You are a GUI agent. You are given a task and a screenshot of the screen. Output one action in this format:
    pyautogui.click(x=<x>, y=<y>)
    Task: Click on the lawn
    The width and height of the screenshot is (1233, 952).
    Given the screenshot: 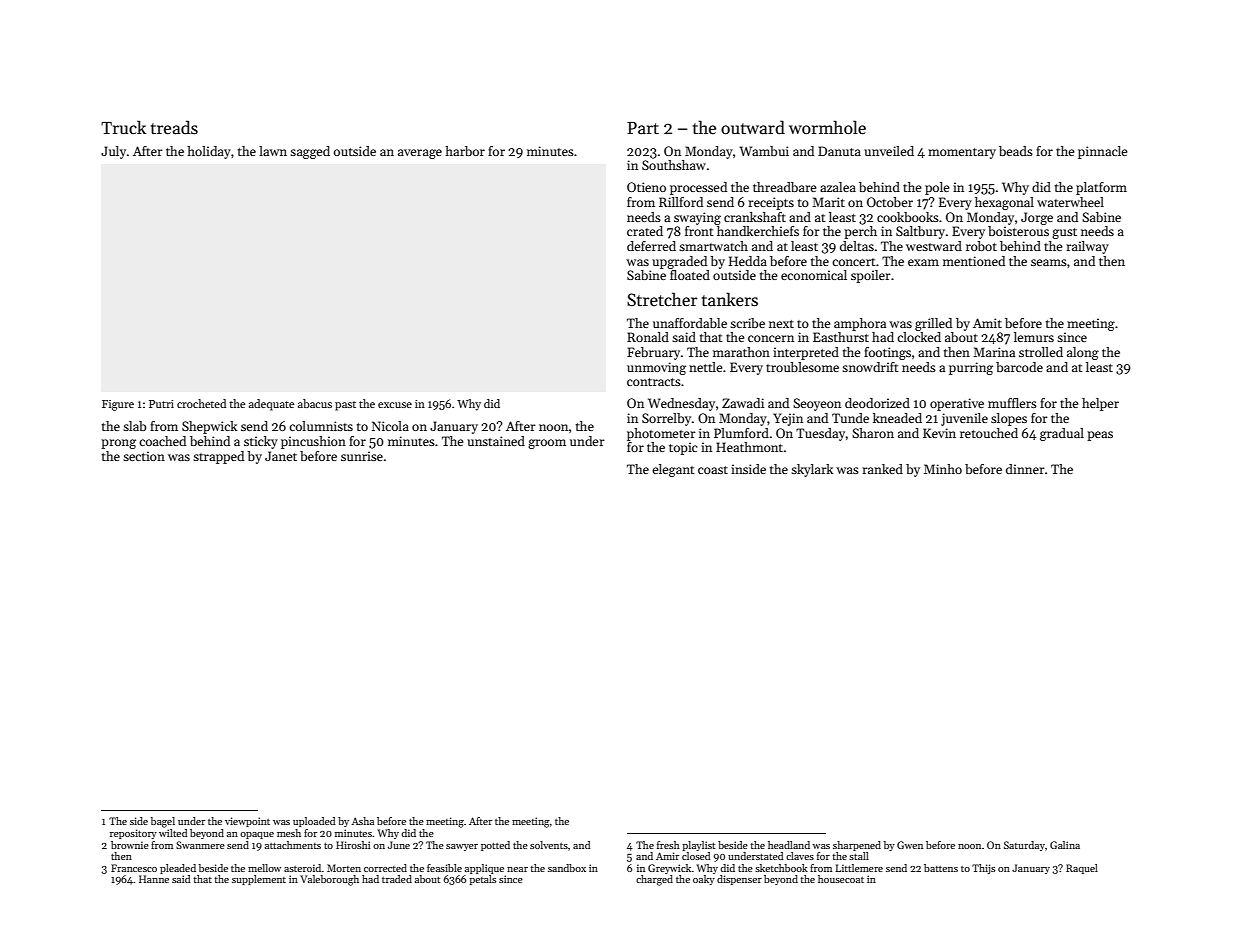 What is the action you would take?
    pyautogui.click(x=273, y=151)
